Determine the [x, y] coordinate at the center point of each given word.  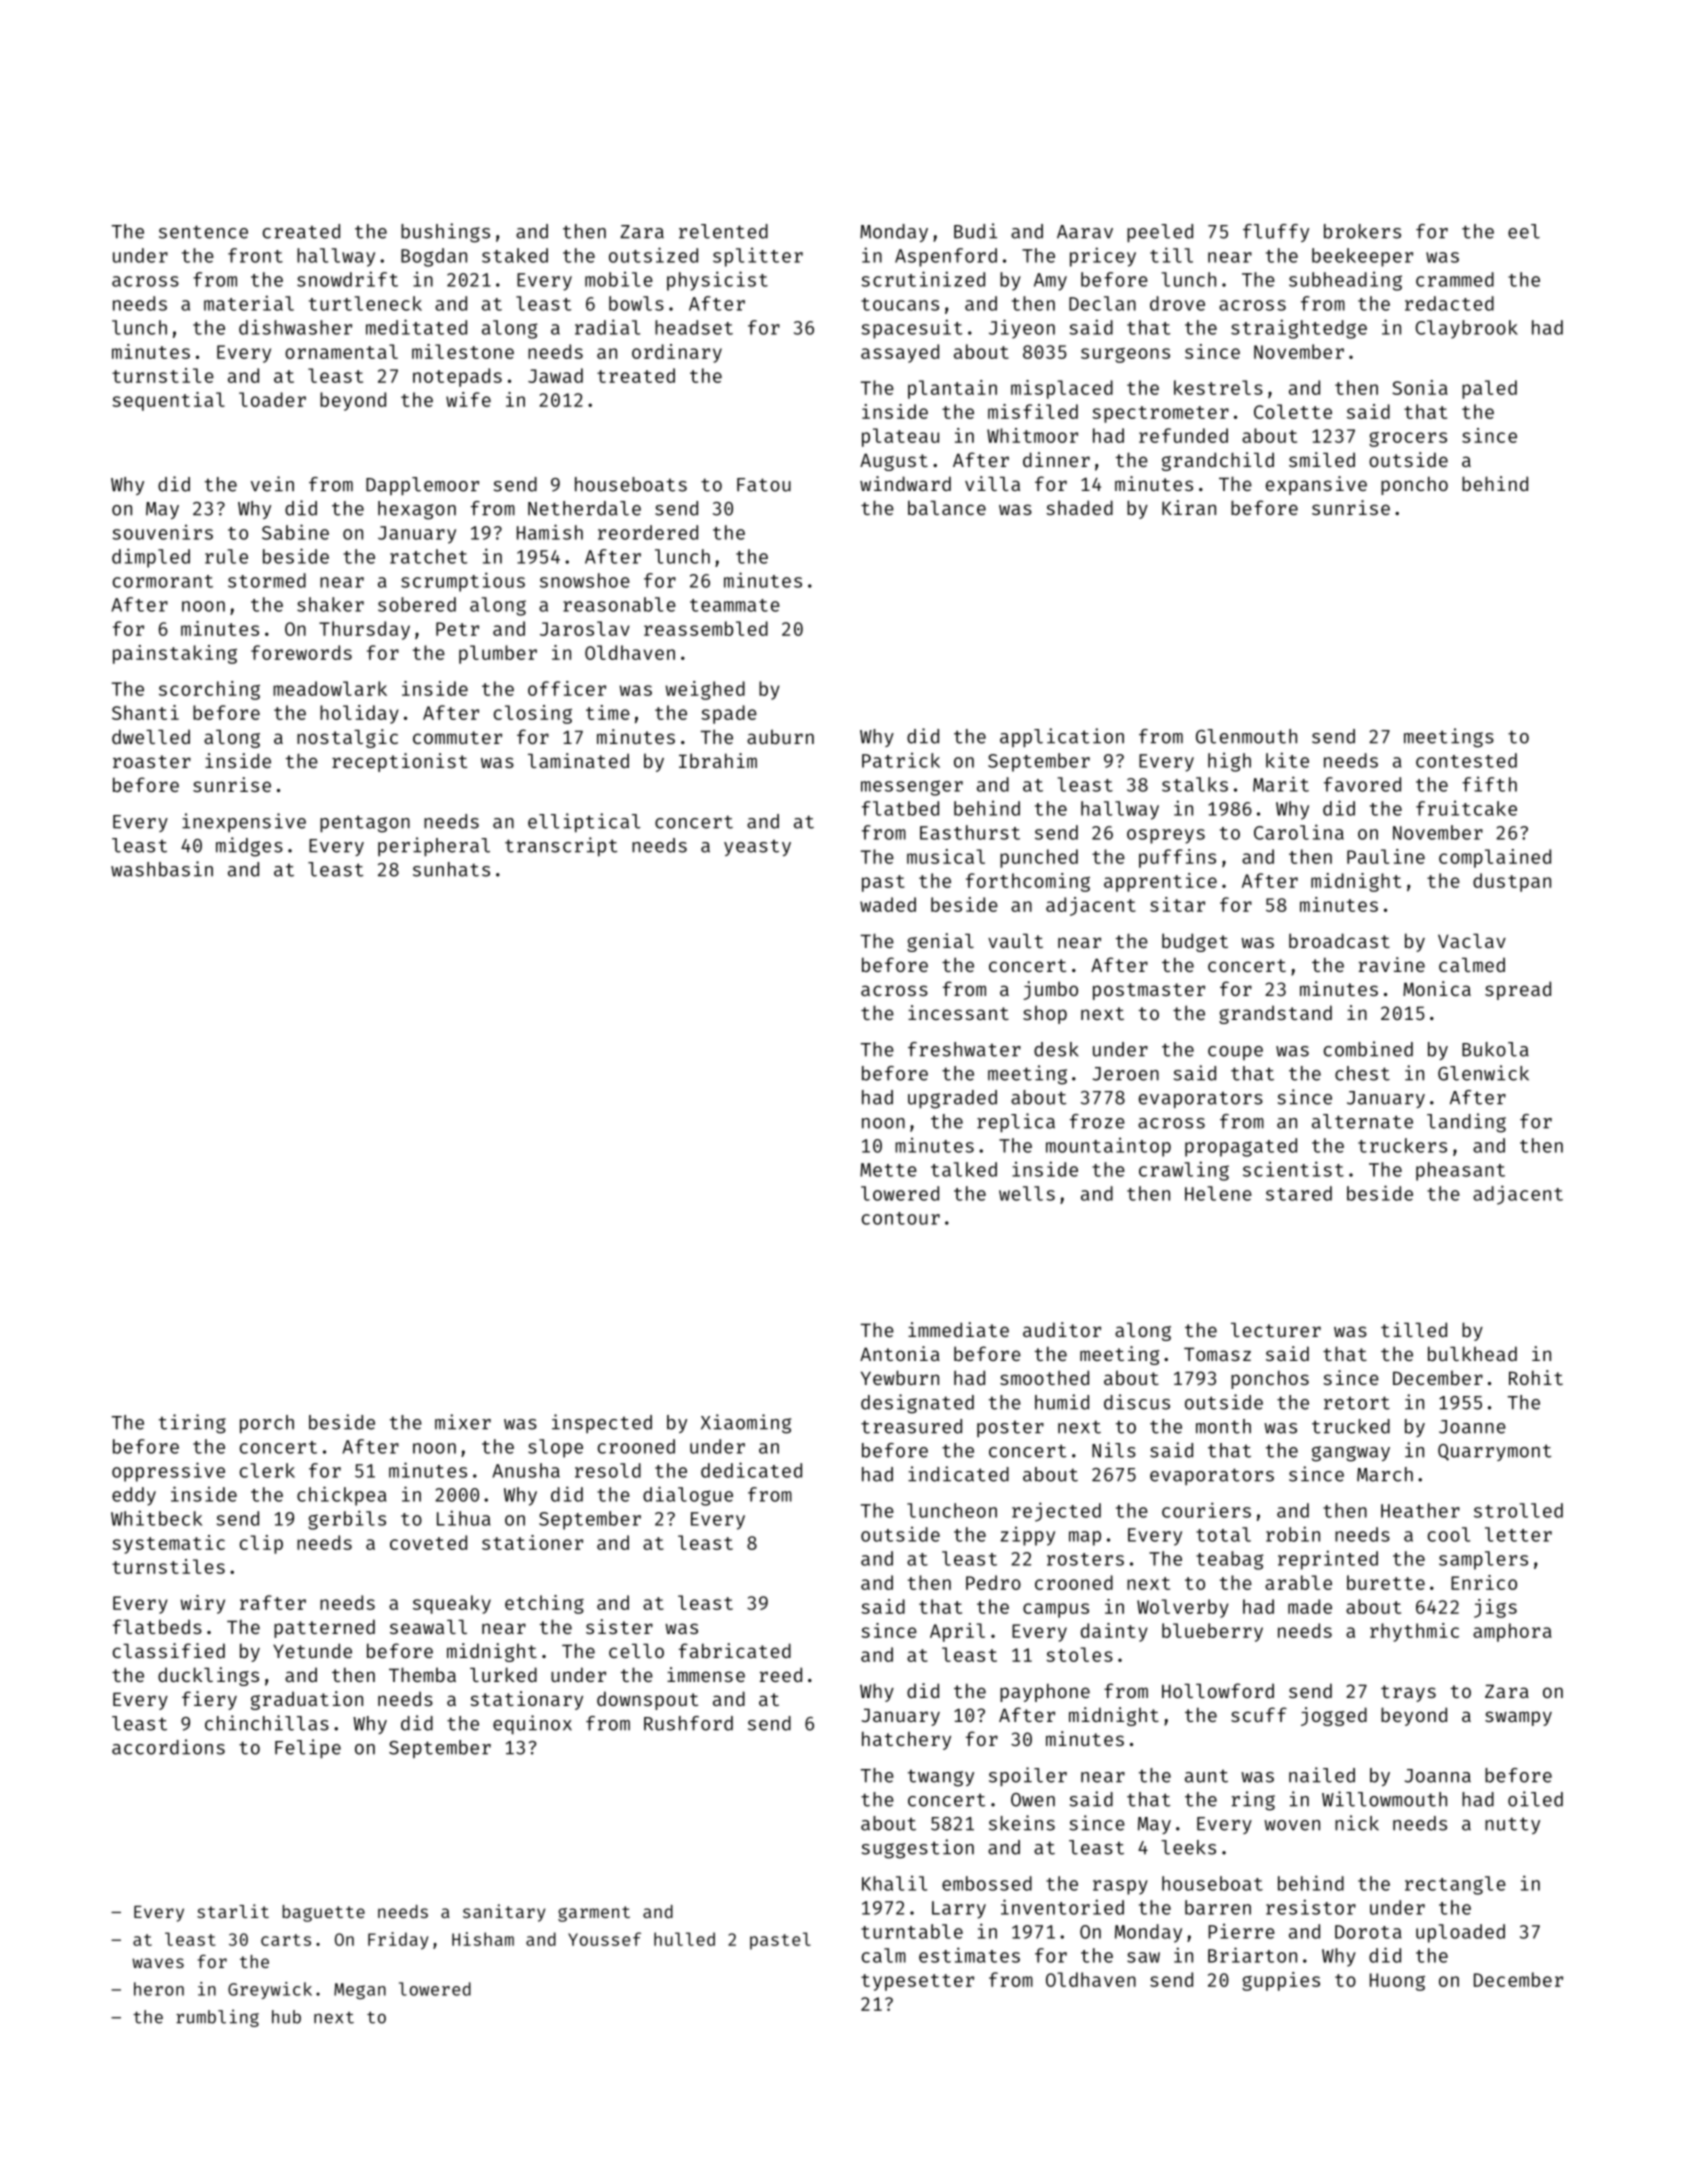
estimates [969, 1955]
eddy [134, 1496]
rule [226, 556]
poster [1010, 1429]
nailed [1322, 1775]
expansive [1316, 485]
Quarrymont [1495, 1452]
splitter [758, 257]
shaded [1079, 507]
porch [267, 1424]
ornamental [341, 351]
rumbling [217, 2018]
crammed [1455, 279]
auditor [1062, 1329]
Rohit [1536, 1377]
